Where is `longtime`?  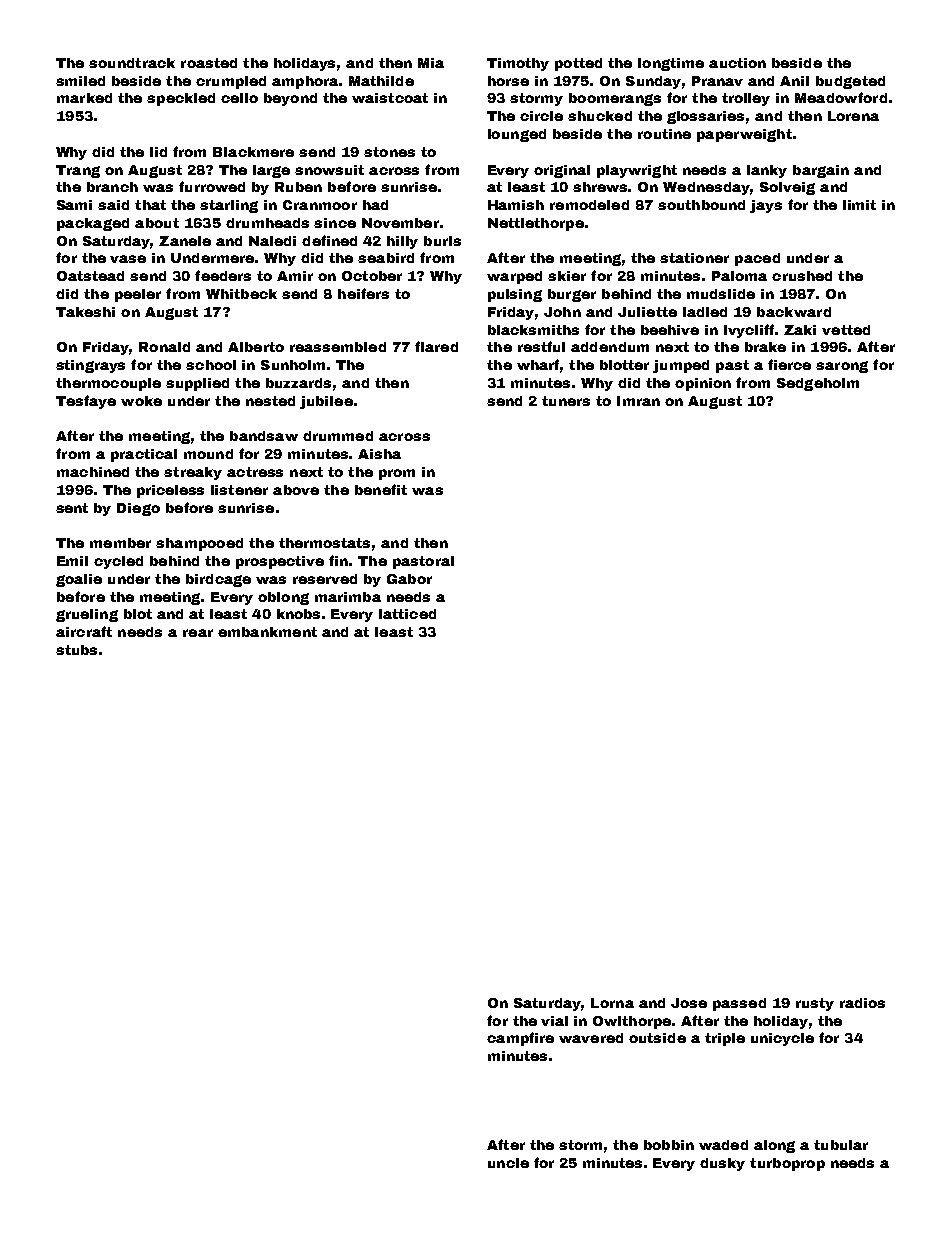
longtime is located at coordinates (671, 64).
